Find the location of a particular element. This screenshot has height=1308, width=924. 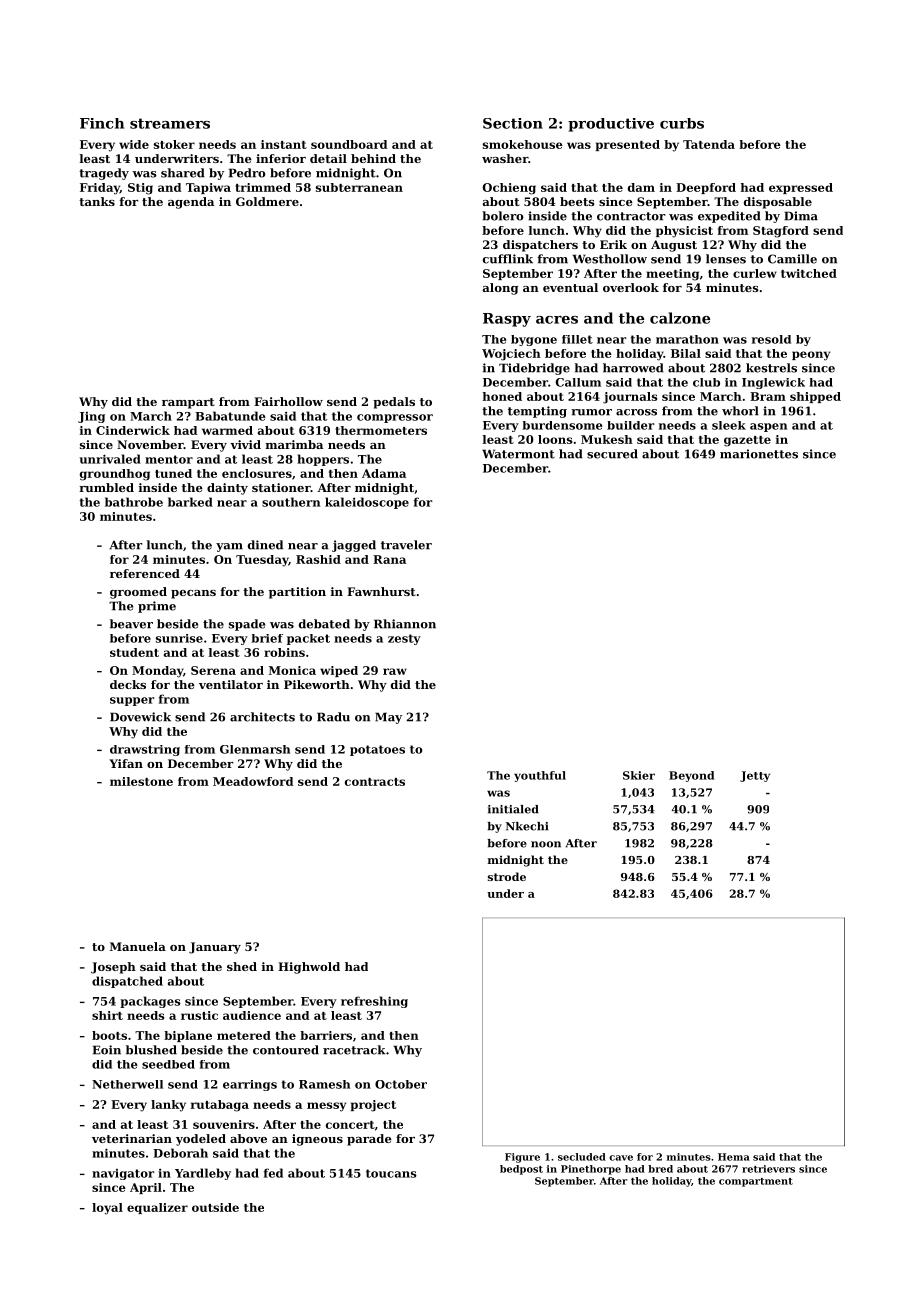

expedited is located at coordinates (729, 217).
